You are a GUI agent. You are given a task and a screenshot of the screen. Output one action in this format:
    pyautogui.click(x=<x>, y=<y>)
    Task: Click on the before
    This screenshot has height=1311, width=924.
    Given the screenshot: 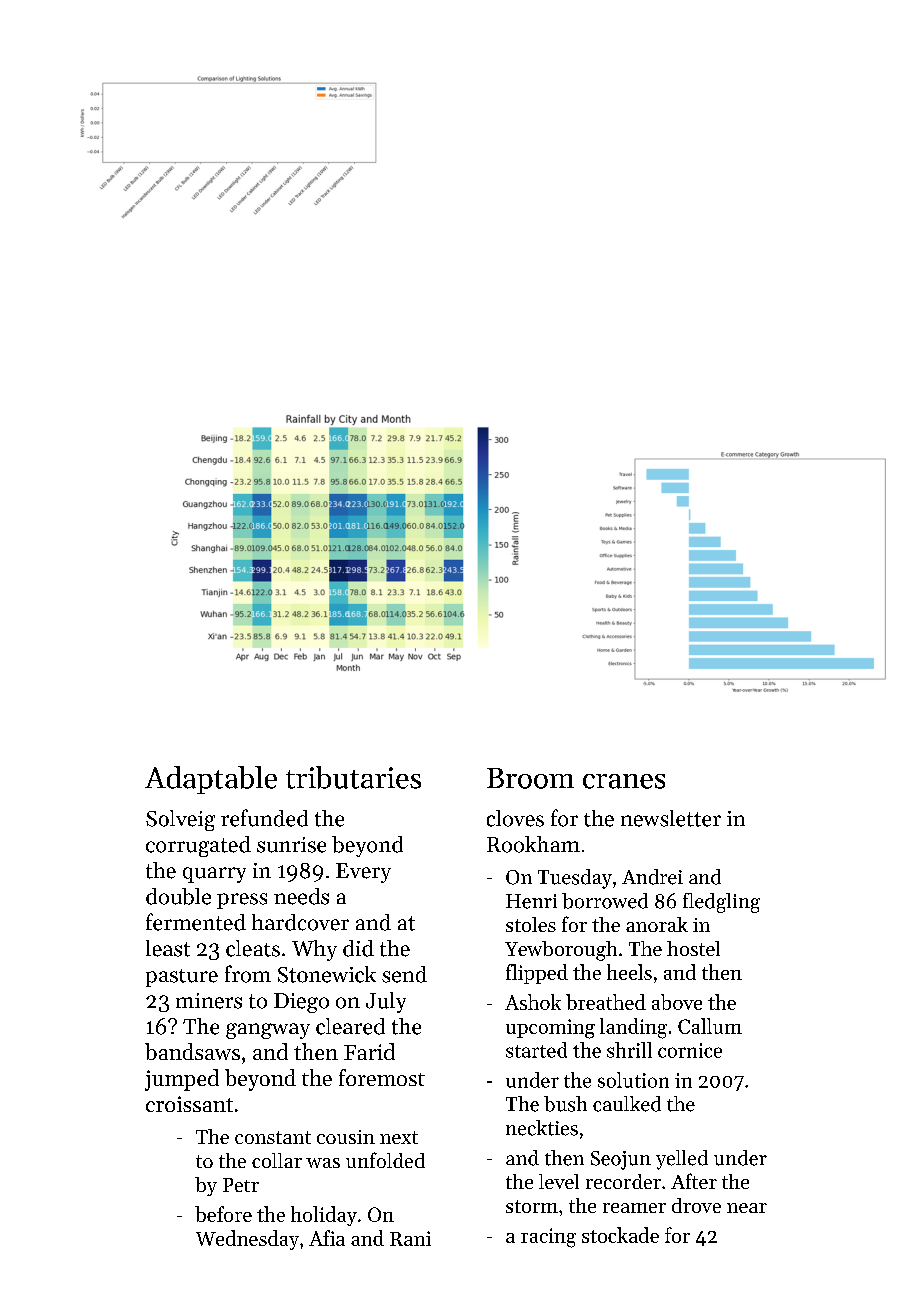 What is the action you would take?
    pyautogui.click(x=223, y=1214)
